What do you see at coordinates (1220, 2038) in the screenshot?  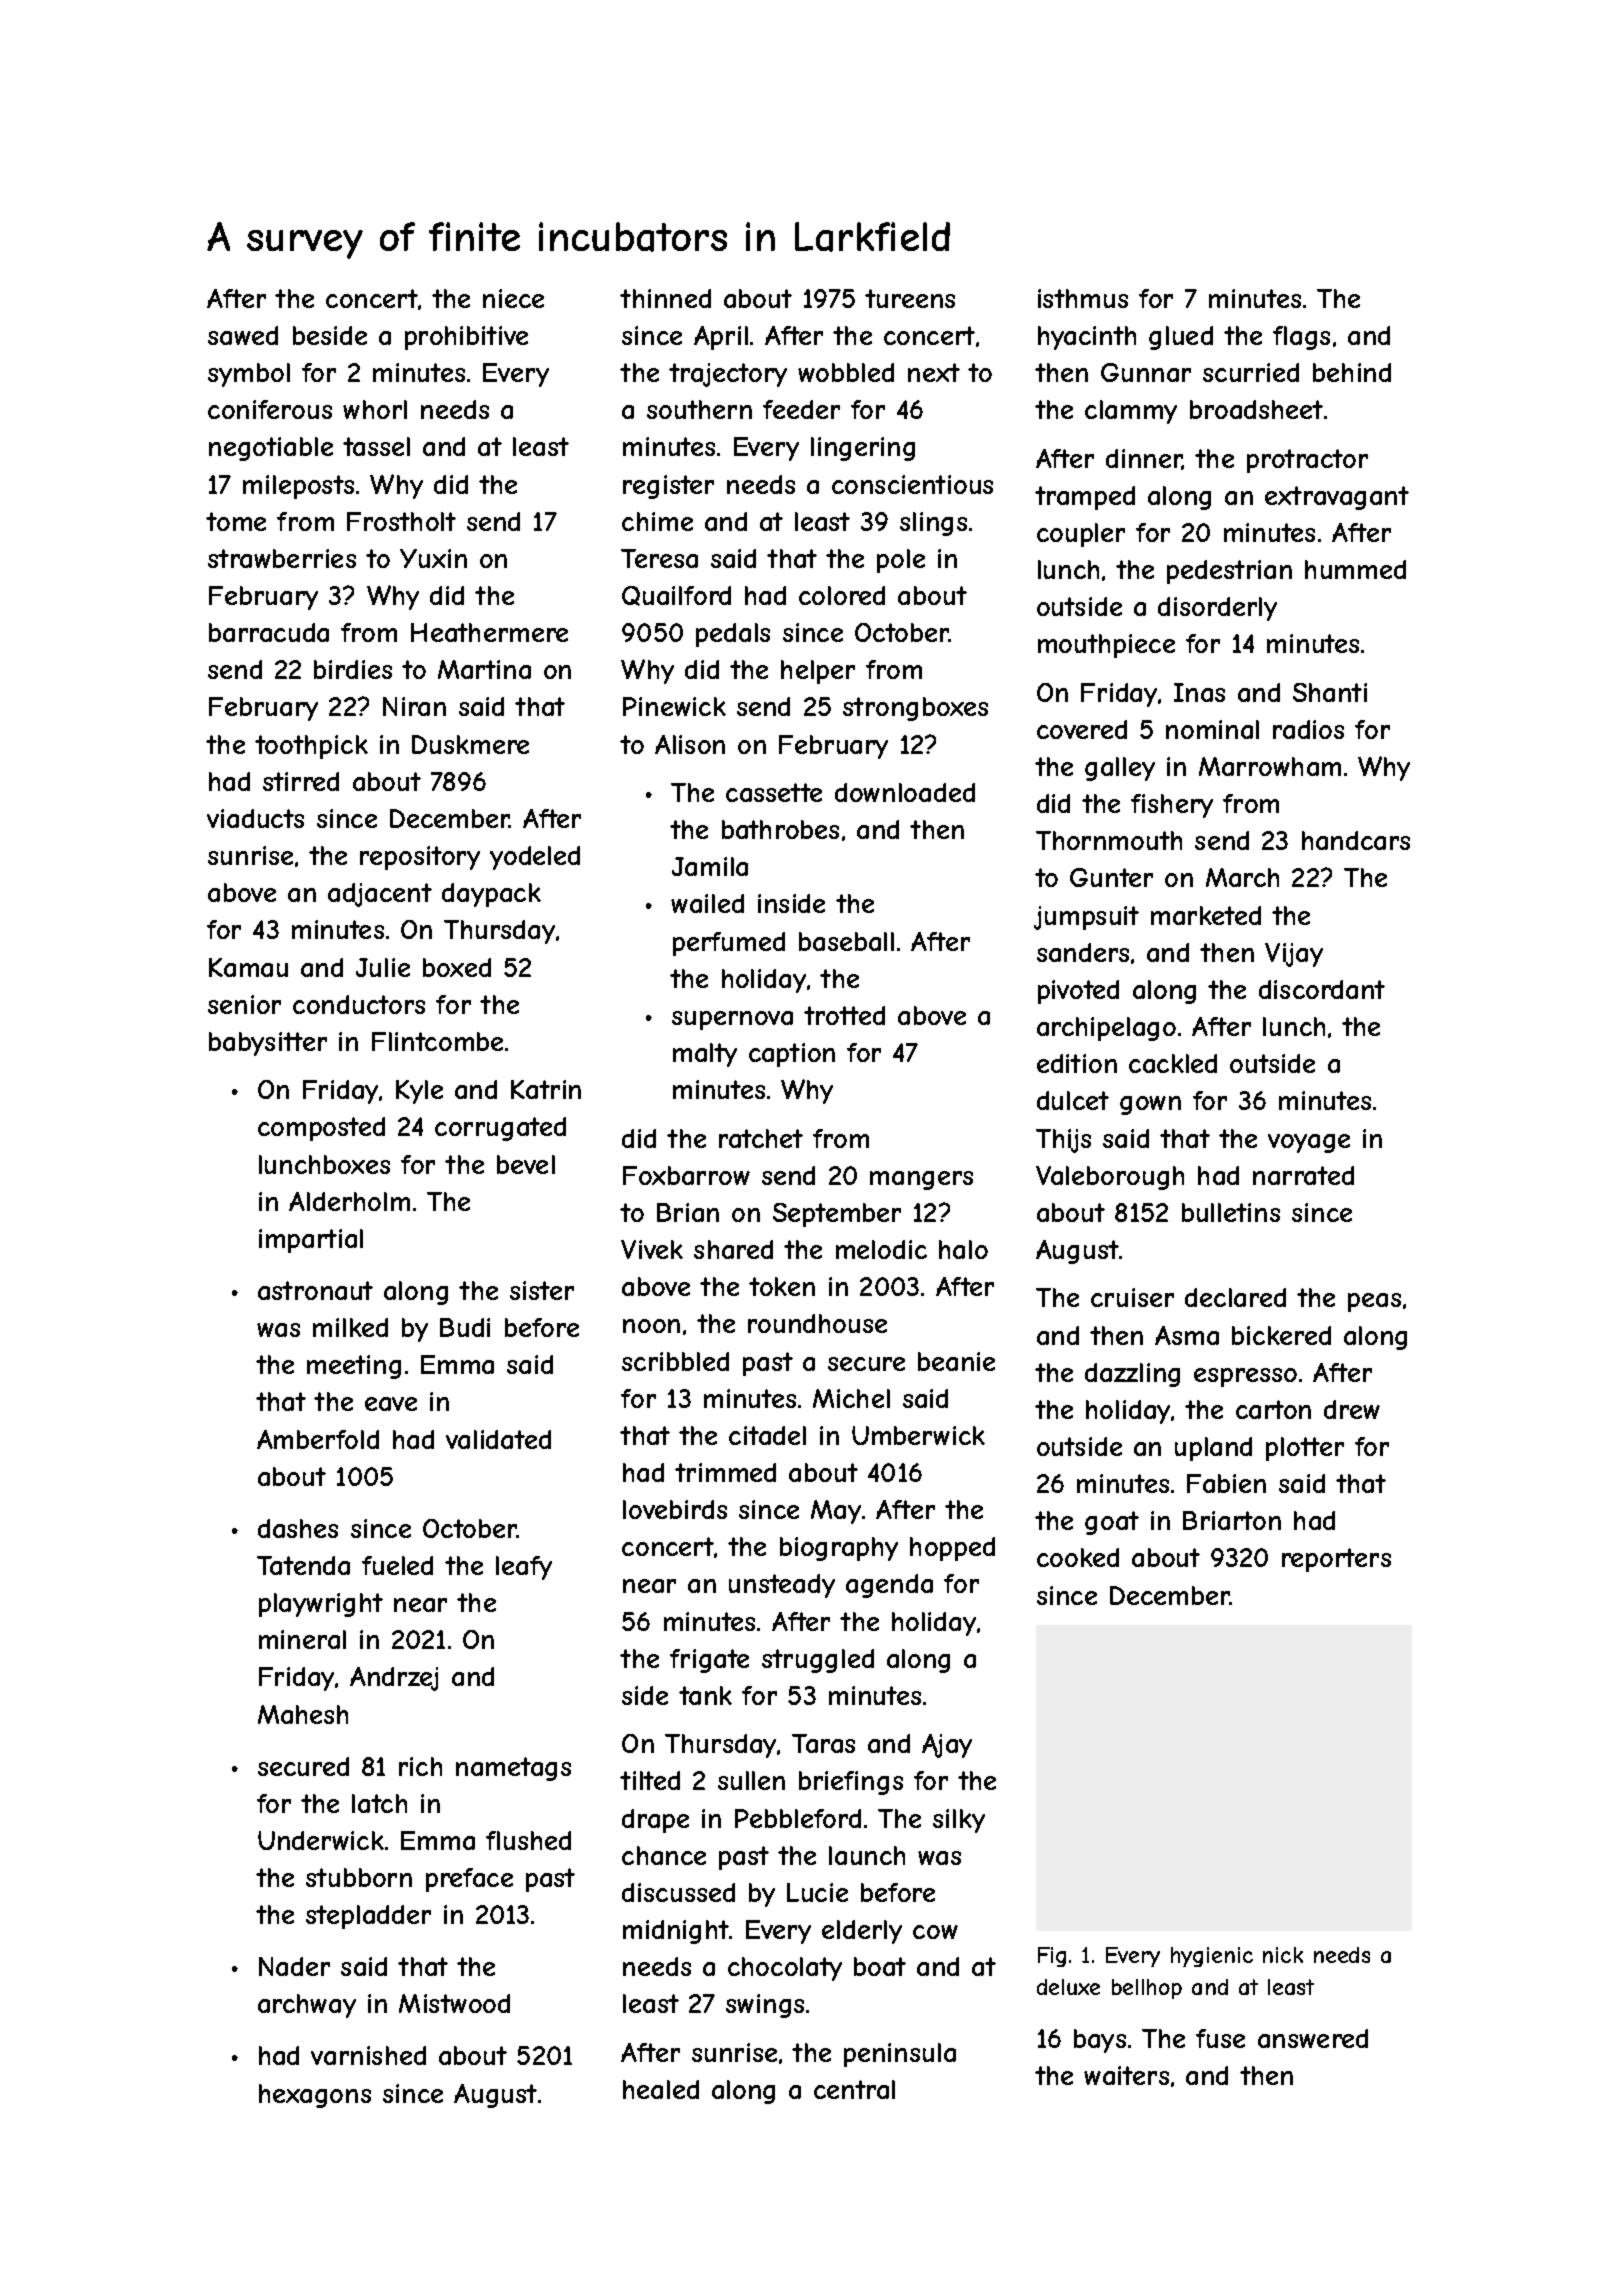 I see `fuse` at bounding box center [1220, 2038].
